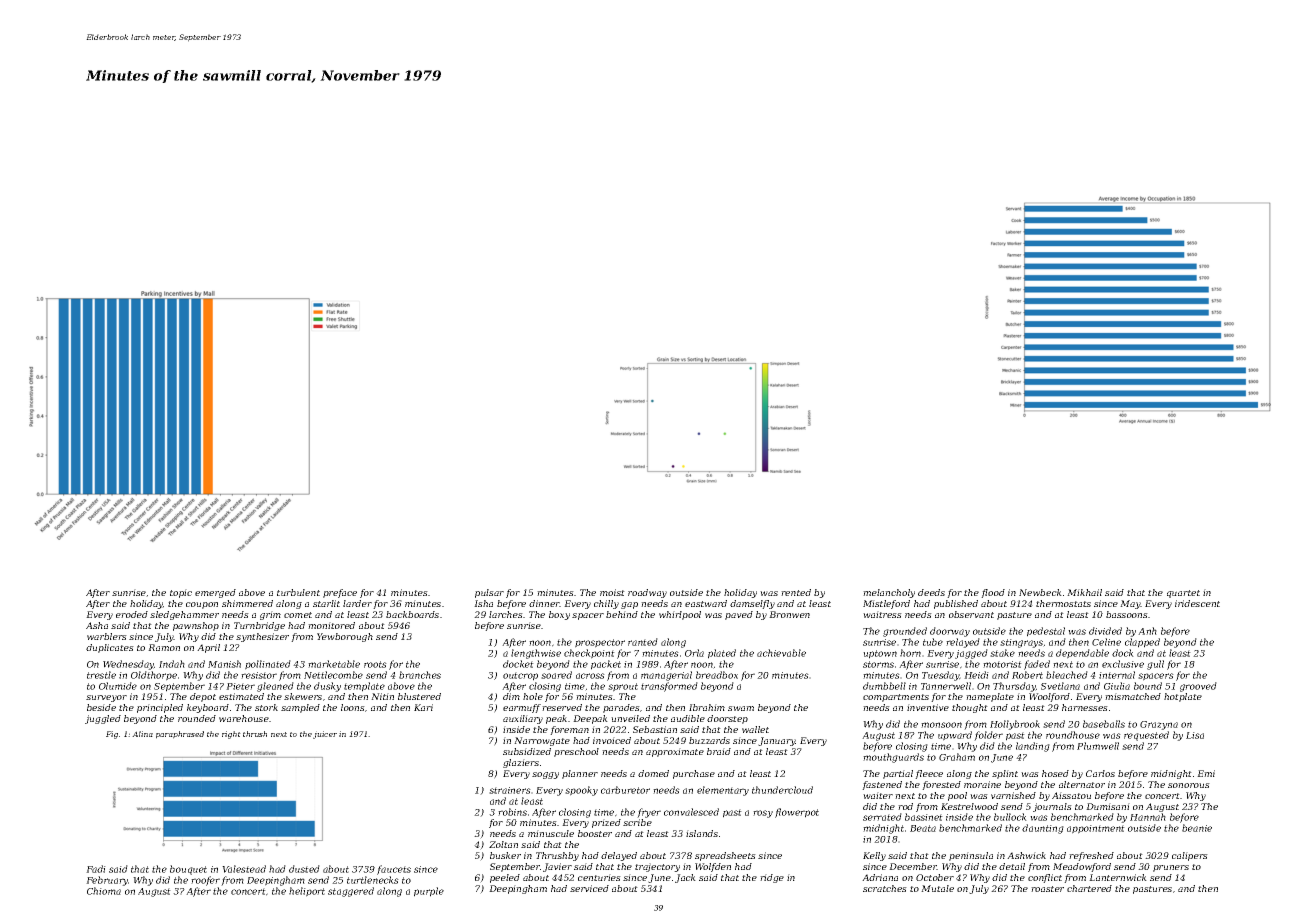 The width and height of the screenshot is (1308, 924). I want to click on monsoon, so click(941, 725).
